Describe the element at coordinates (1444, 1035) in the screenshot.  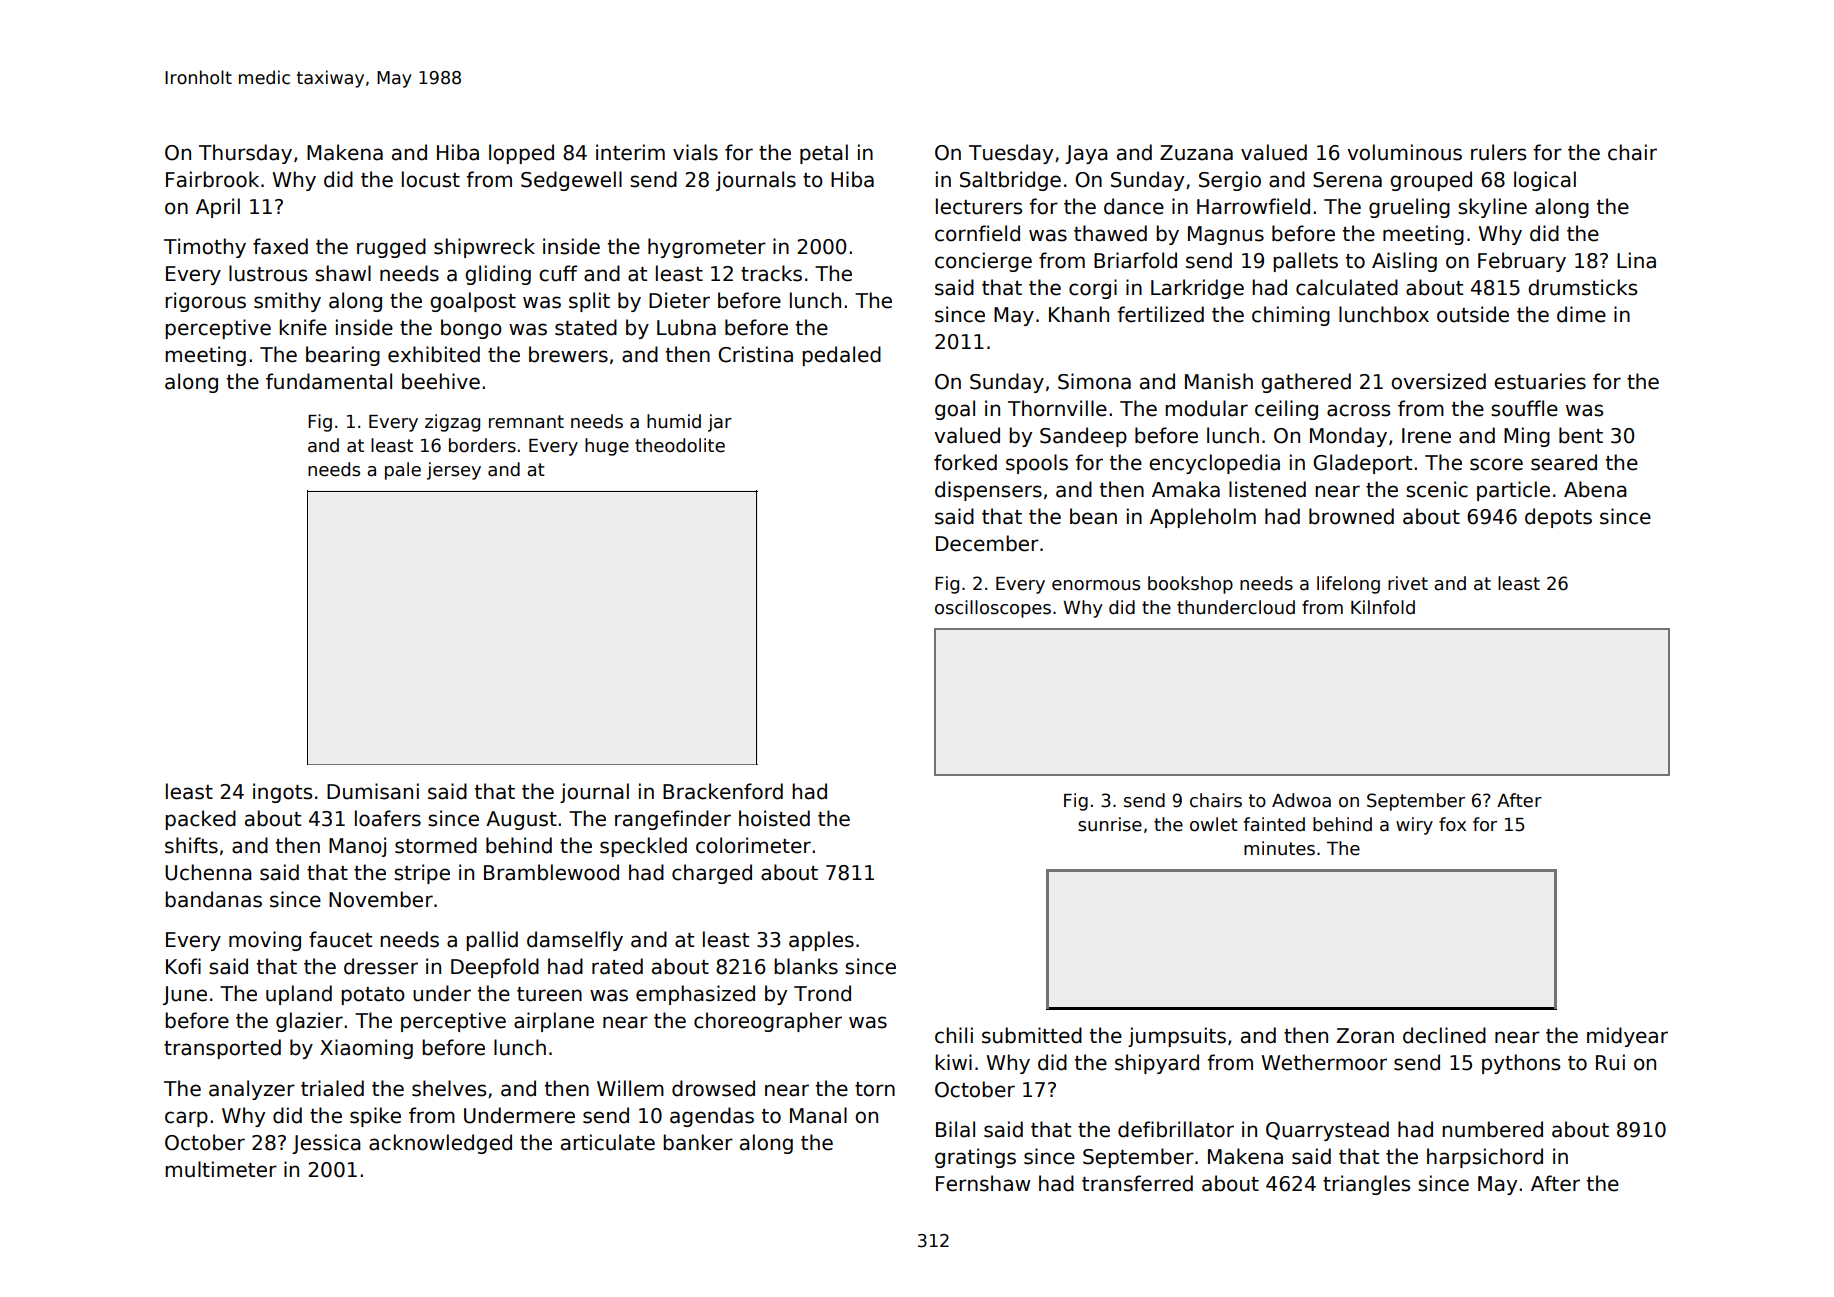
I see `declined` at that location.
